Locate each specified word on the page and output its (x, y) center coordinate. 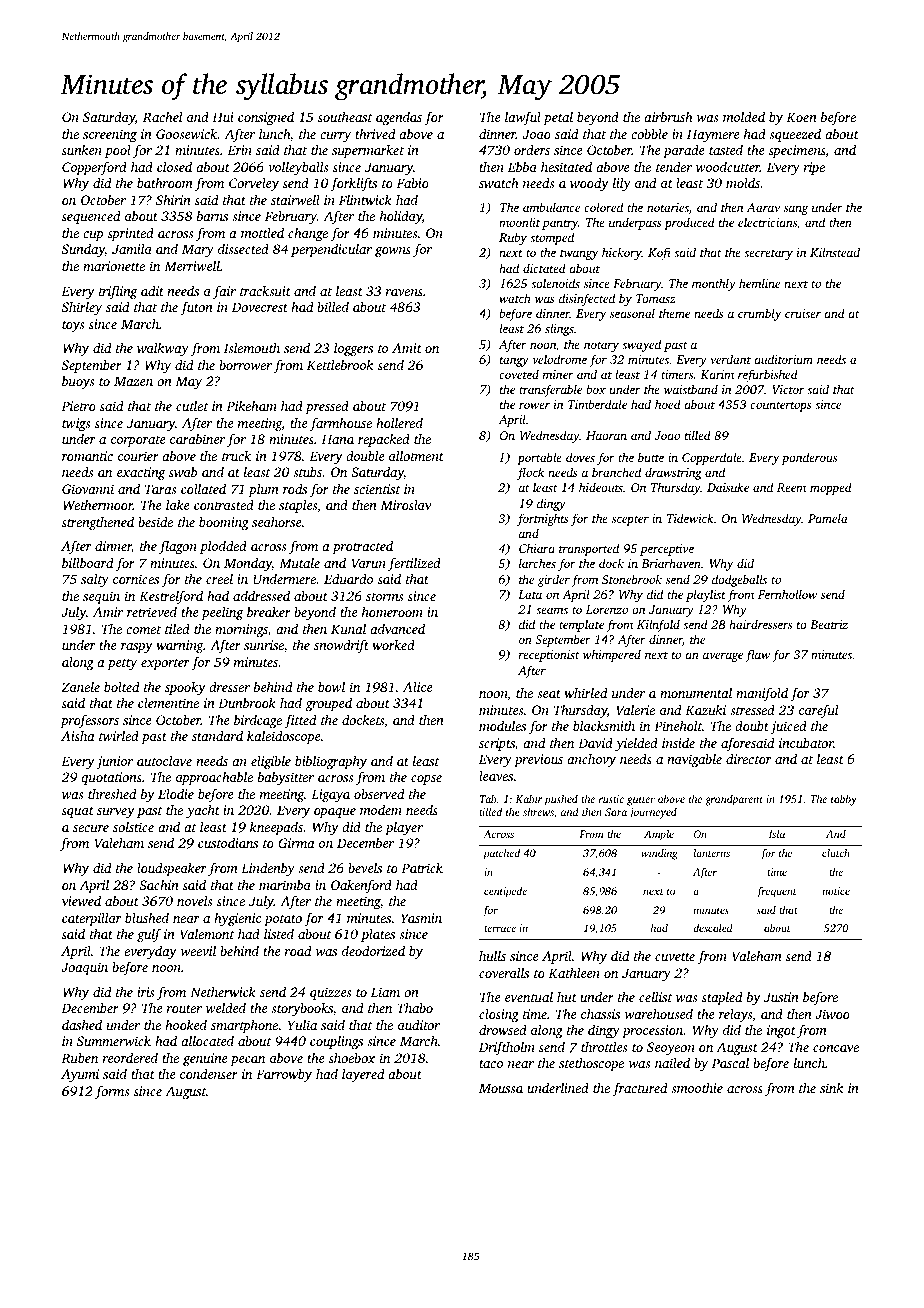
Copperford (94, 168)
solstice (133, 827)
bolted (121, 687)
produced (689, 223)
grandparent (734, 800)
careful (818, 711)
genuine (205, 1059)
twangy (579, 254)
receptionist (549, 656)
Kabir (529, 799)
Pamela (828, 518)
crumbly (759, 314)
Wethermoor (98, 504)
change (308, 234)
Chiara (537, 548)
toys (73, 326)
